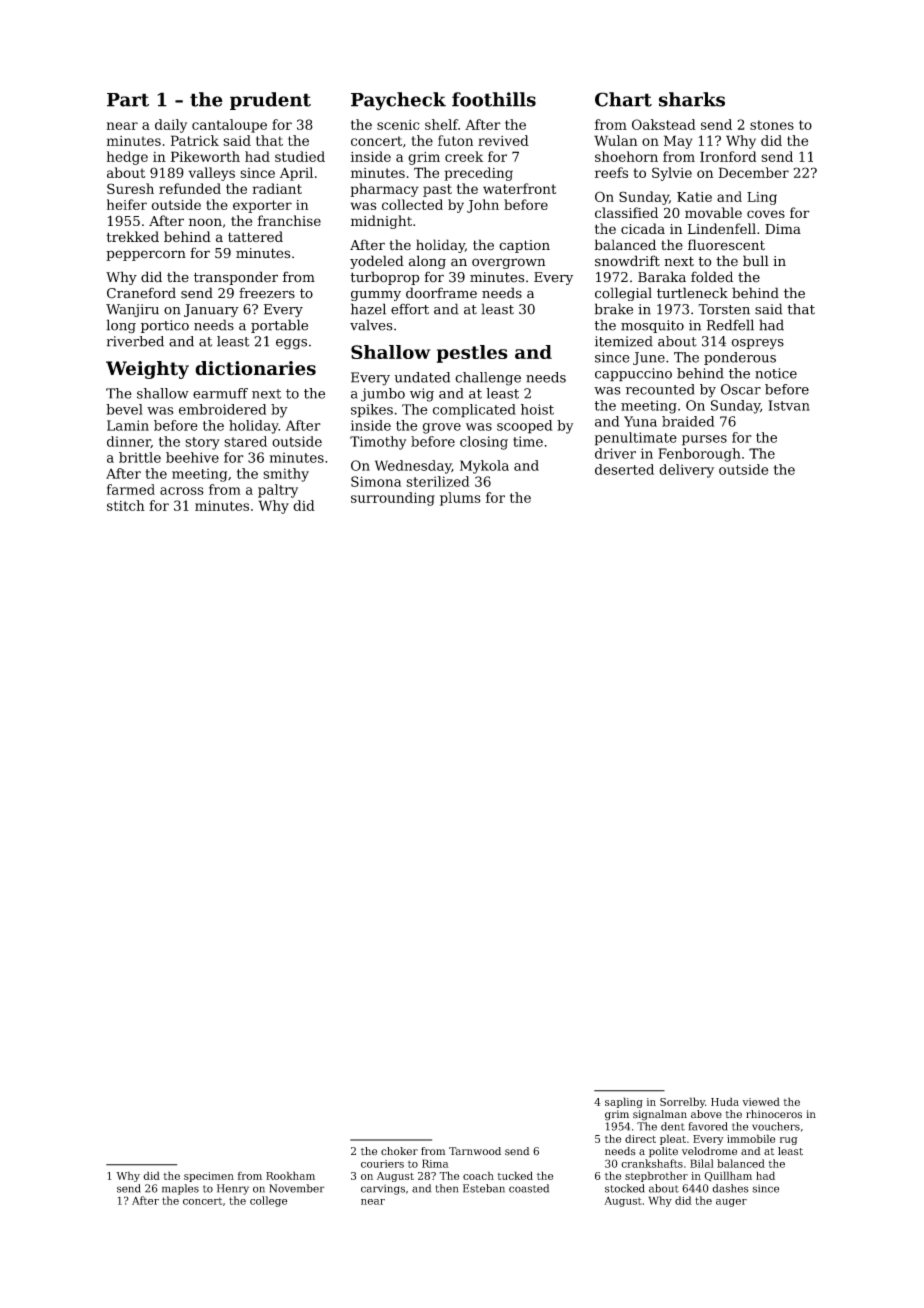 This image has height=1308, width=924. Describe the element at coordinates (245, 441) in the image. I see `stared` at that location.
